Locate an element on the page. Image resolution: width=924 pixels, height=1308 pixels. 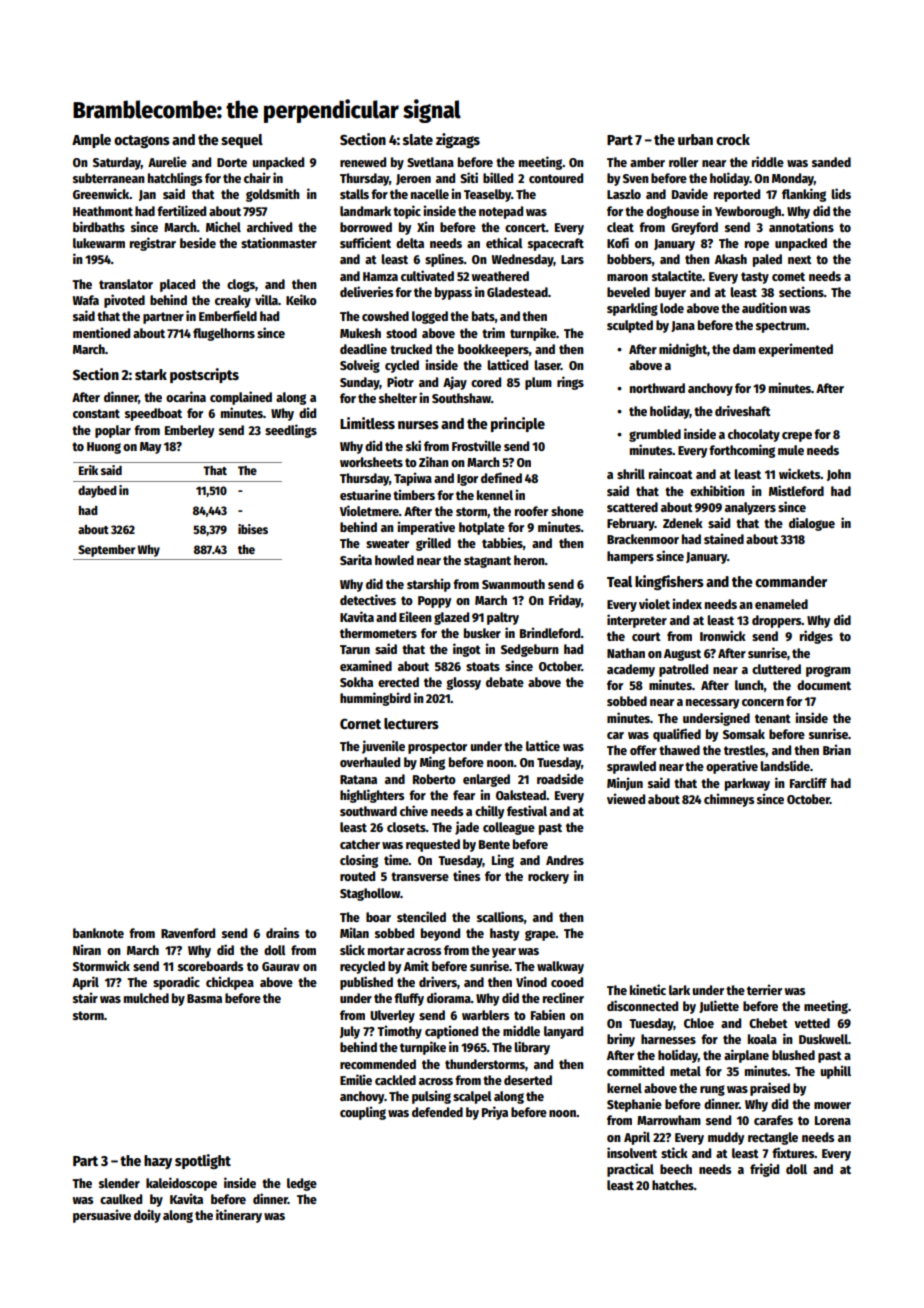
Sunday is located at coordinates (360, 383).
